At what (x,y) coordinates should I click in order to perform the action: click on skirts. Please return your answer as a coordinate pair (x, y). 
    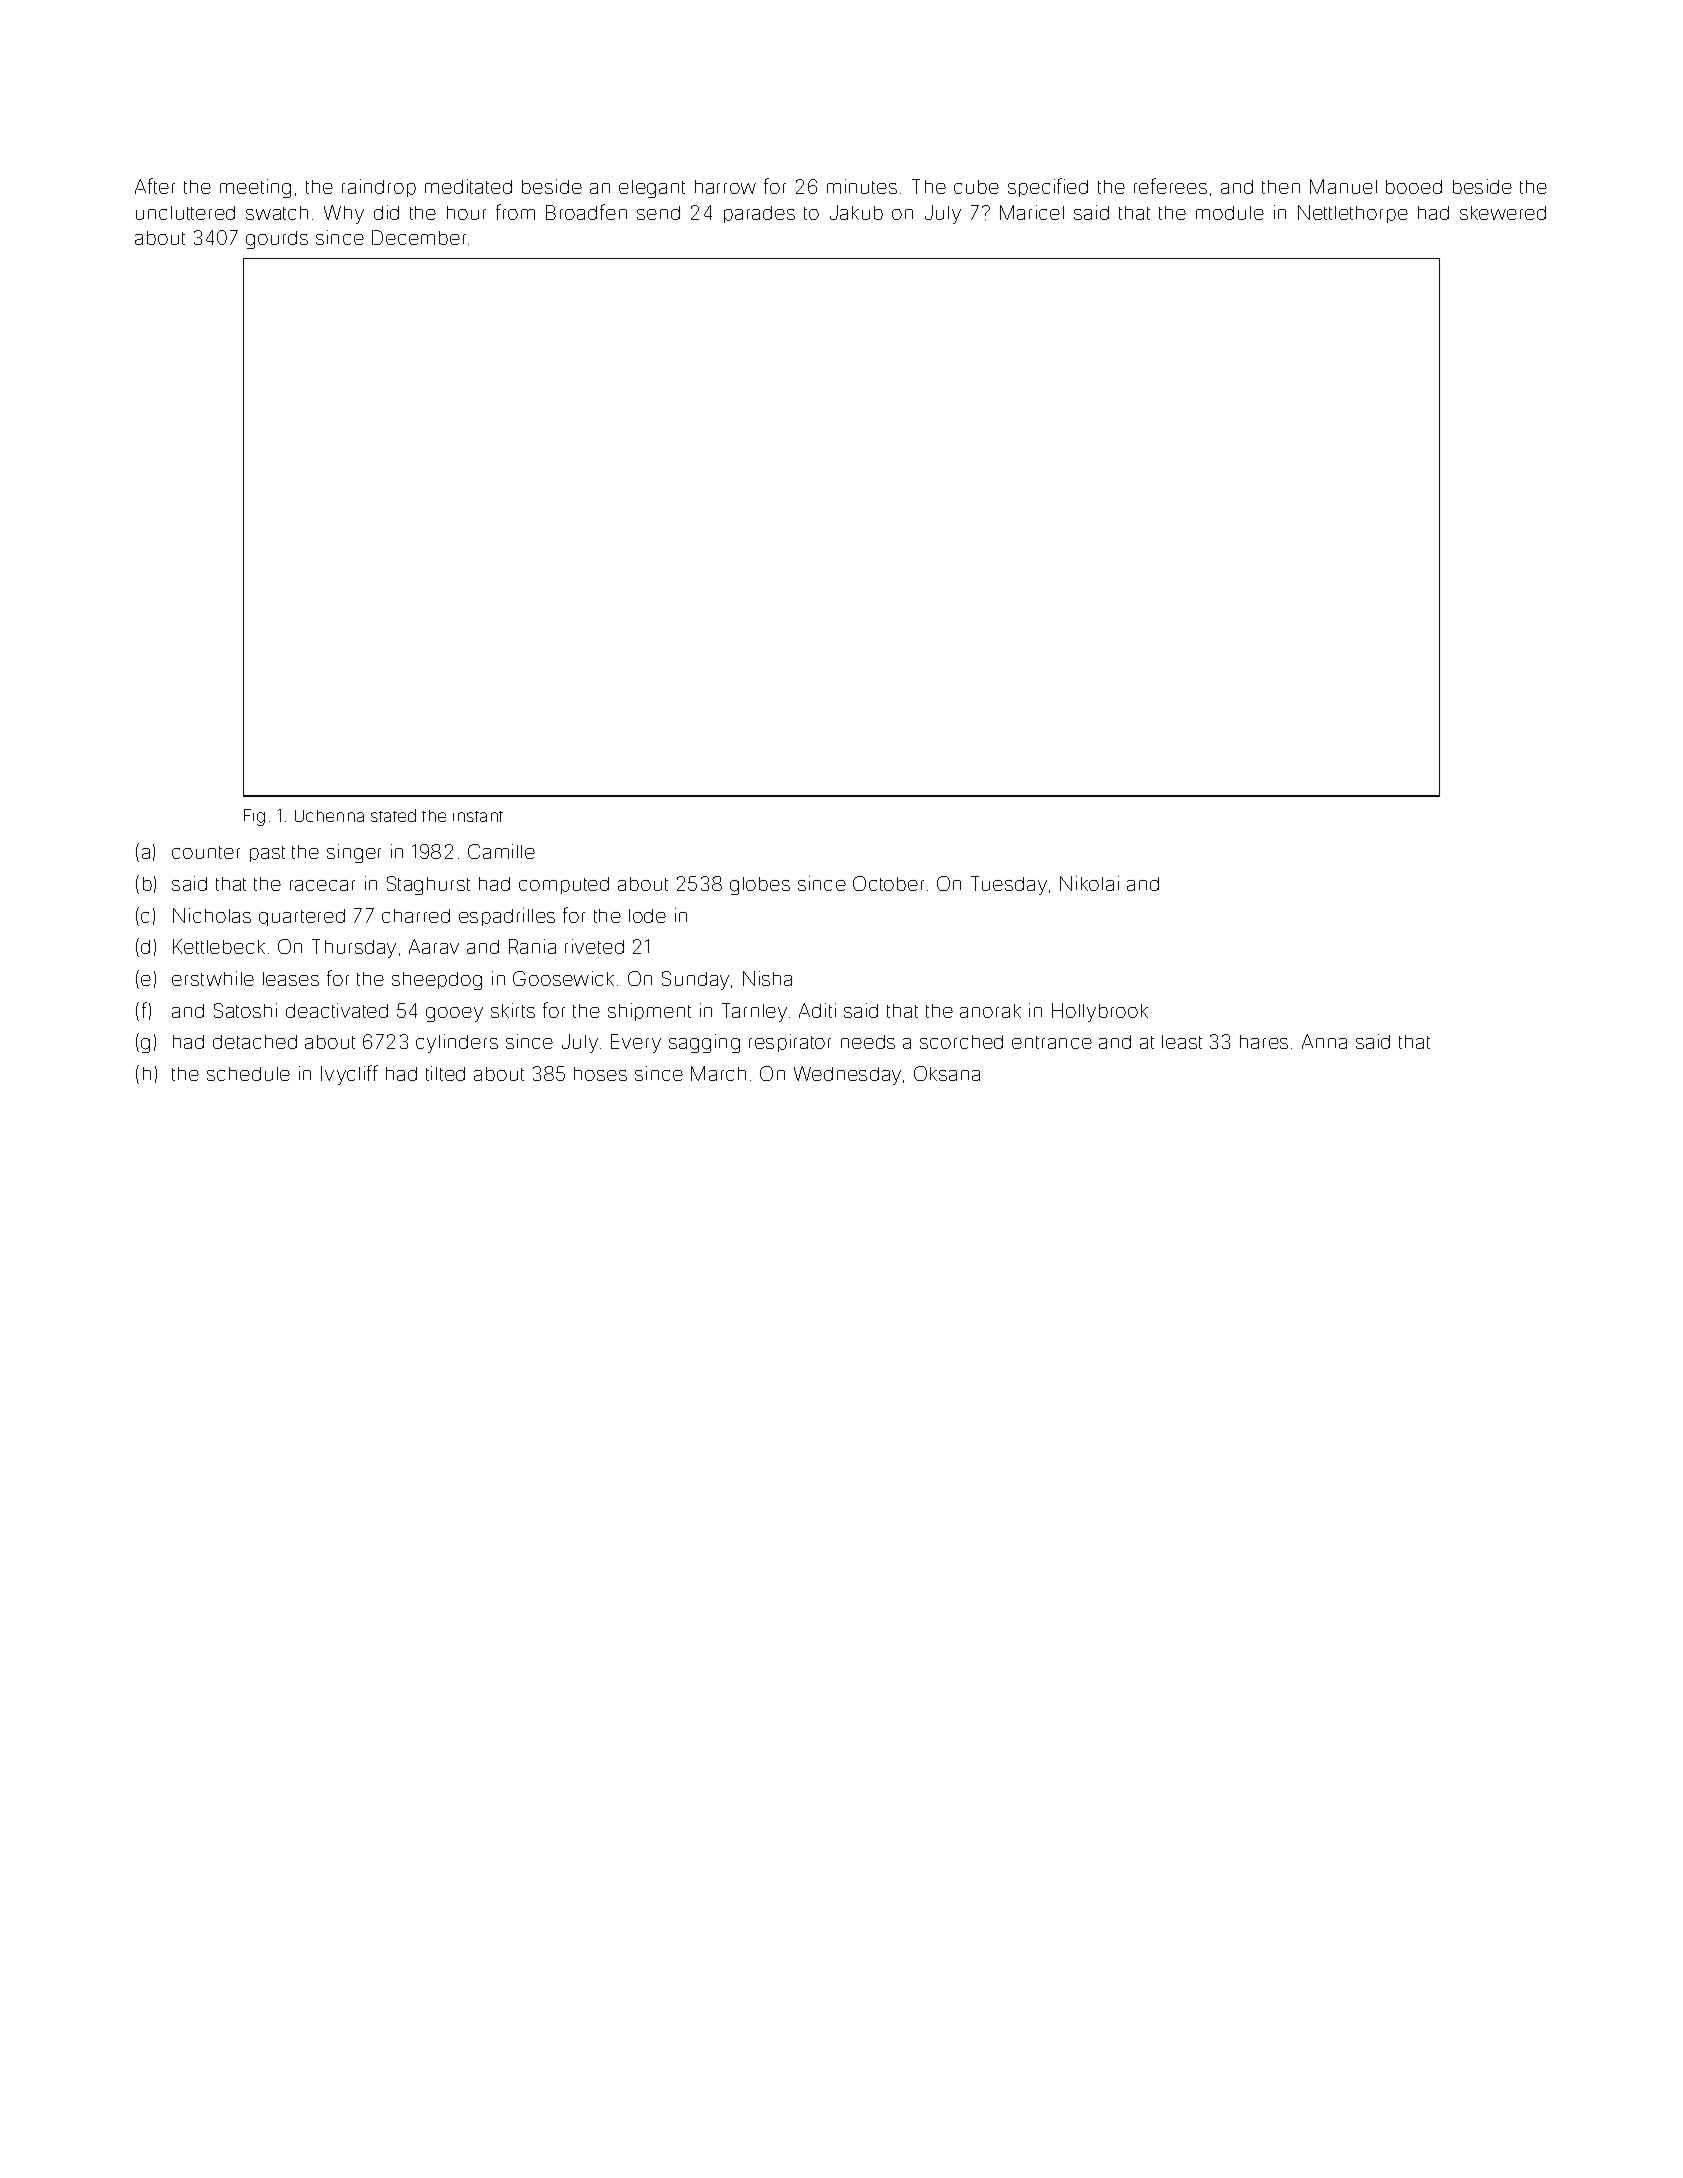
    Looking at the image, I should click on (513, 1010).
